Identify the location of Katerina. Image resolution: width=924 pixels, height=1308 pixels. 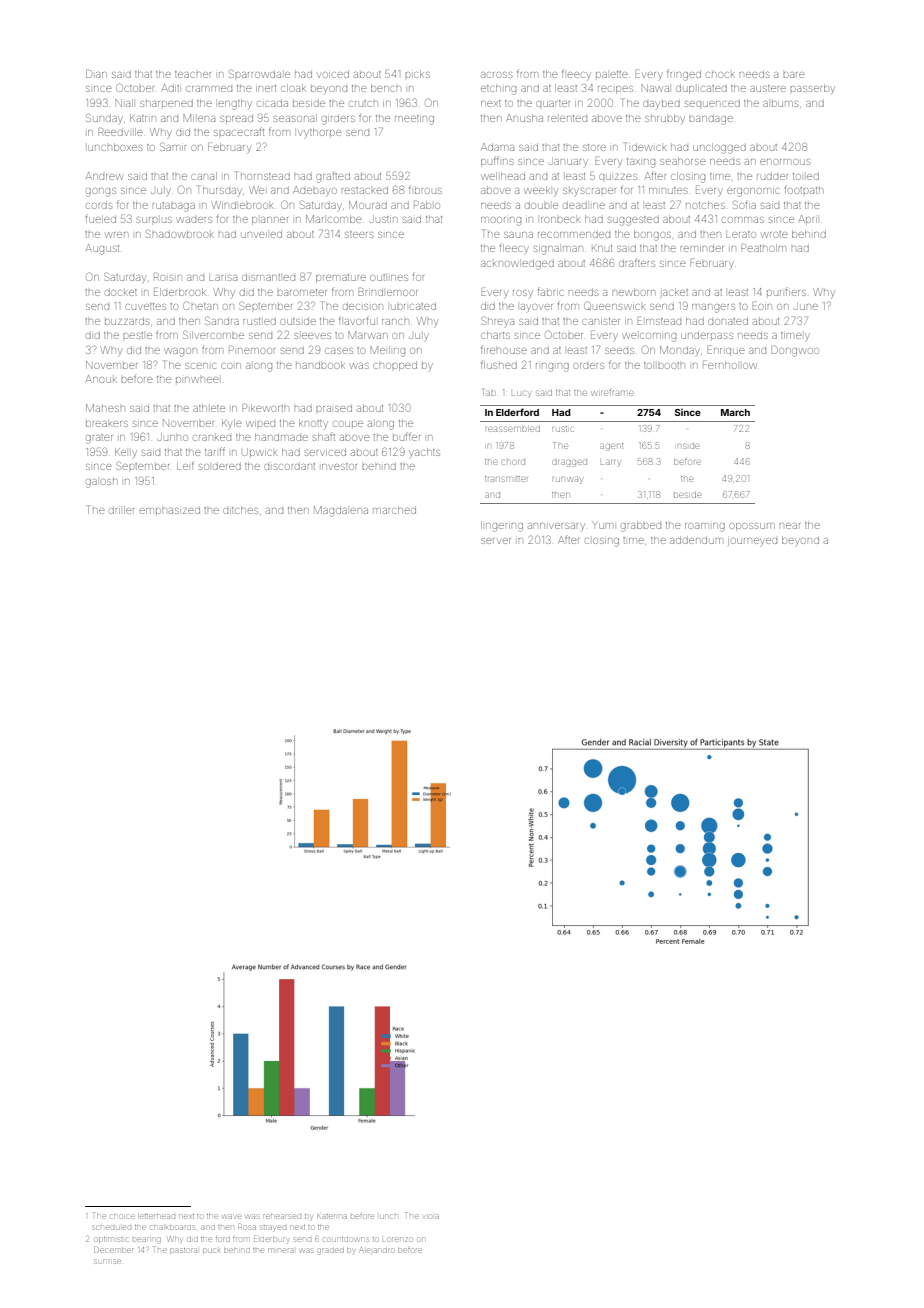
(332, 1216).
